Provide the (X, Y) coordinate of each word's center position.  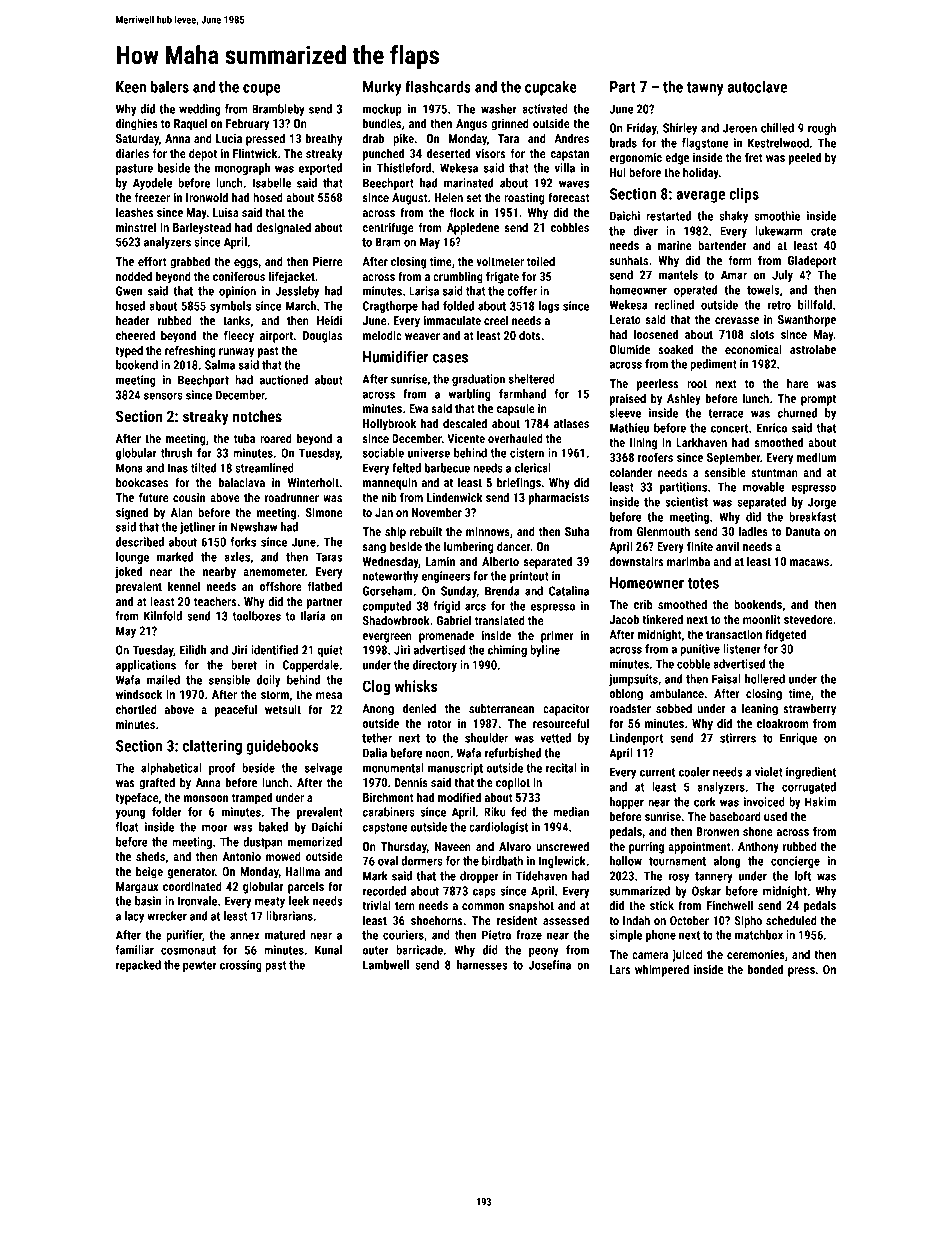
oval (388, 861)
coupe (262, 90)
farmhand (522, 394)
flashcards (438, 86)
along (727, 862)
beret (244, 665)
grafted (157, 783)
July (782, 276)
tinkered (662, 619)
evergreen (387, 638)
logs (549, 307)
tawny (705, 89)
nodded (134, 276)
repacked (138, 966)
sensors (163, 396)
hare (798, 383)
